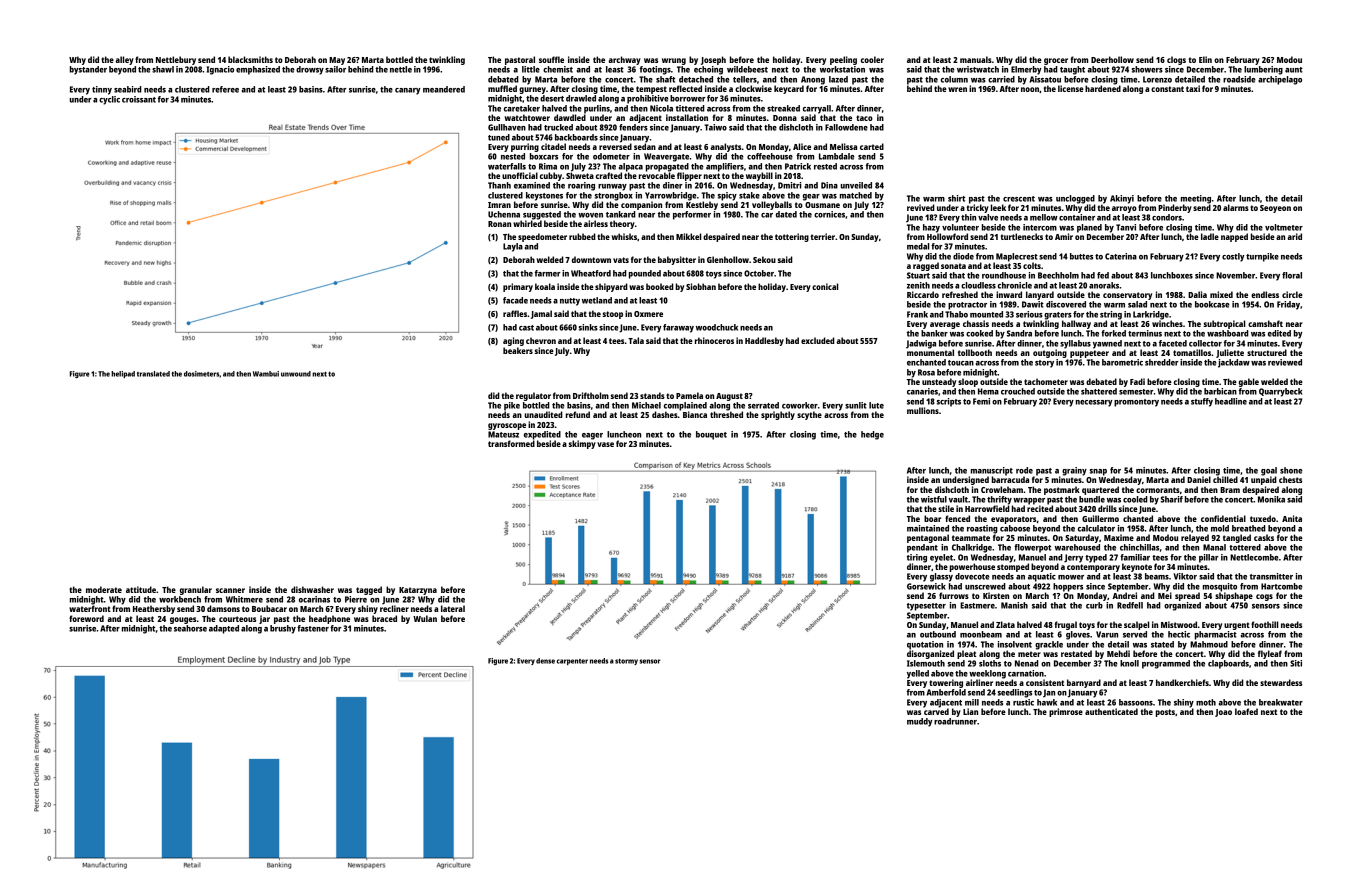  I want to click on hardened, so click(1103, 88).
